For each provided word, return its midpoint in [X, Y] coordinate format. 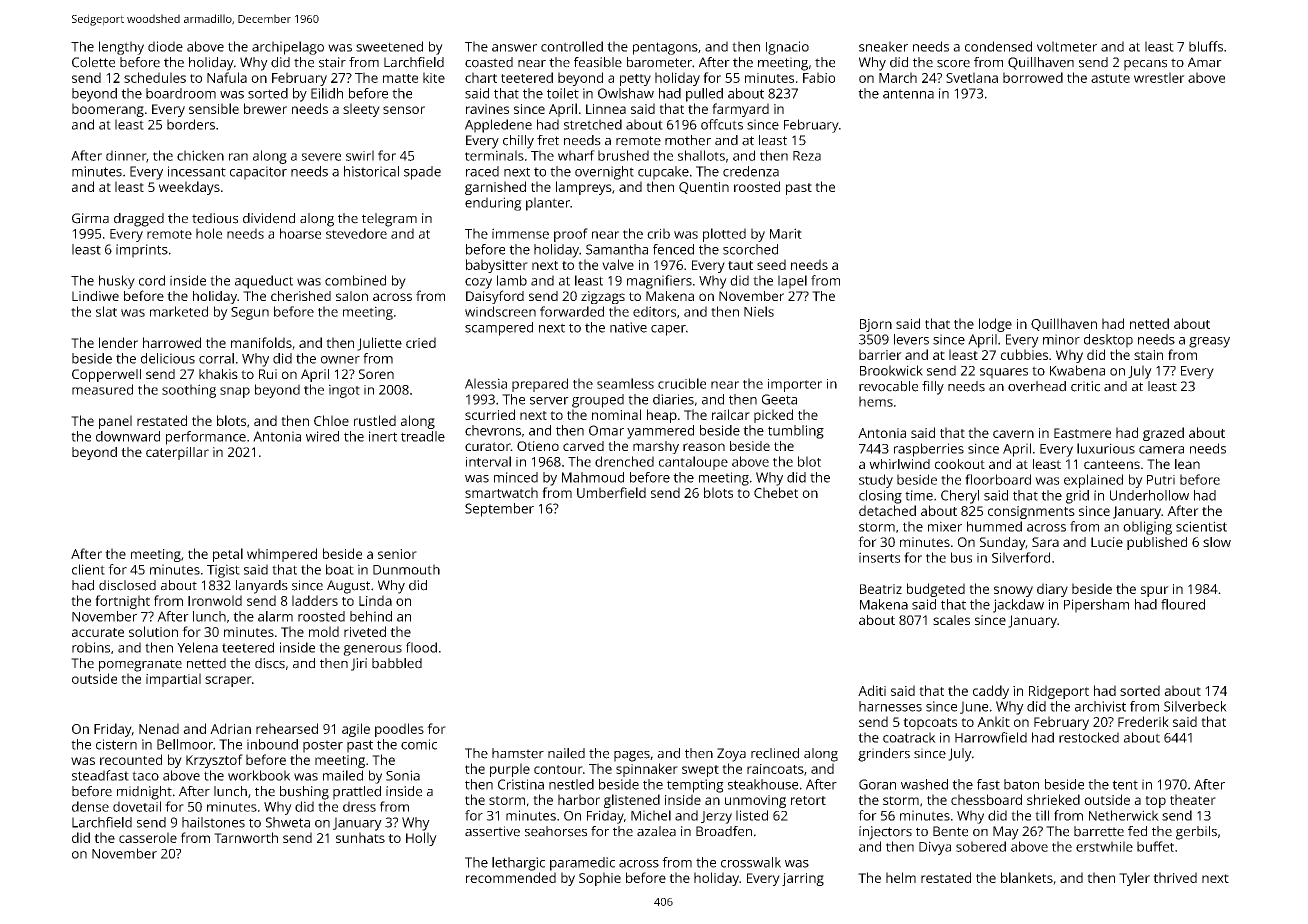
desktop [1108, 341]
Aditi [872, 690]
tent [1125, 785]
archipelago [288, 48]
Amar [1205, 62]
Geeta [779, 399]
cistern [116, 744]
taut [740, 265]
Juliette [379, 344]
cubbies [1024, 354]
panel [115, 422]
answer [514, 48]
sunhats [360, 837]
